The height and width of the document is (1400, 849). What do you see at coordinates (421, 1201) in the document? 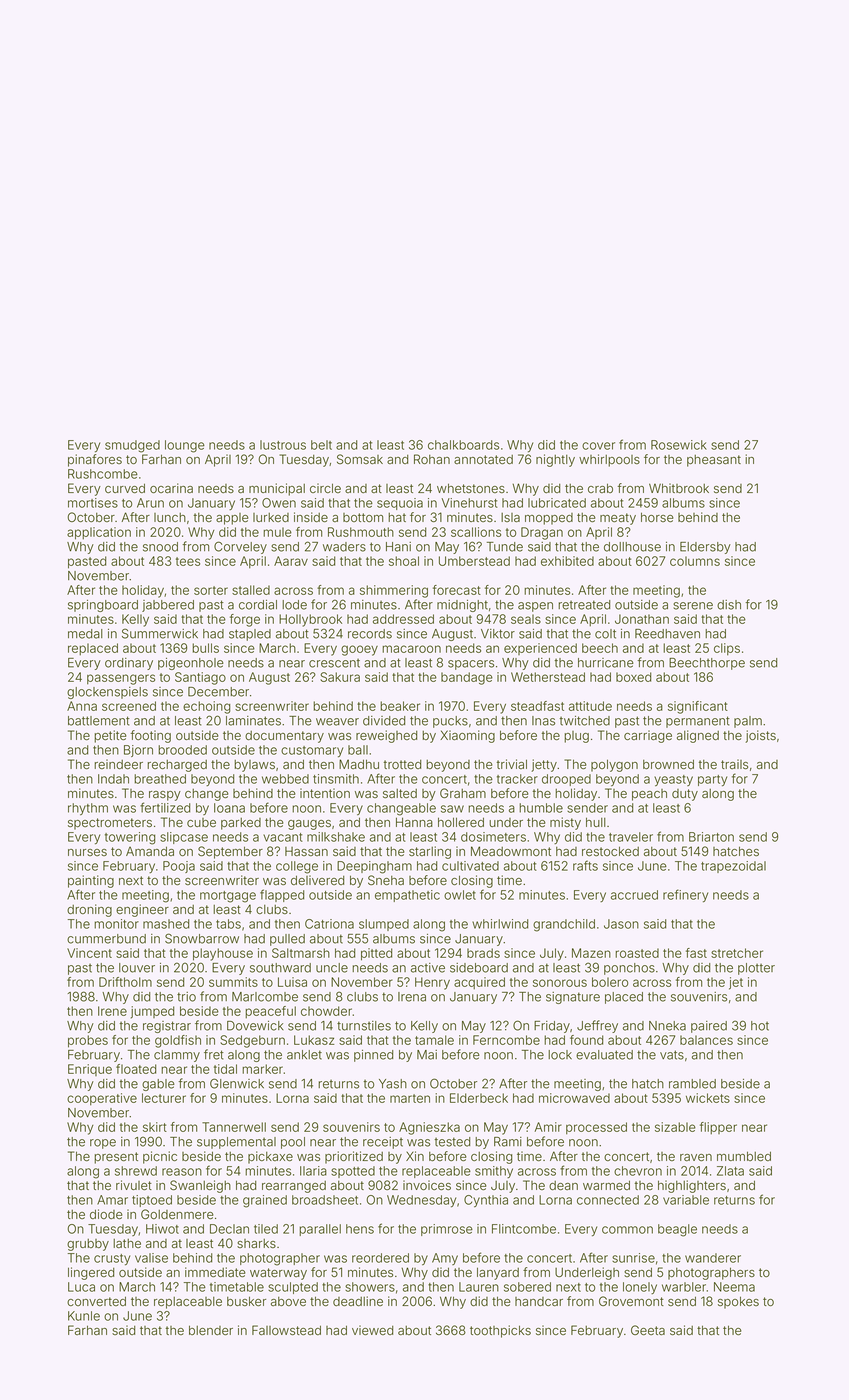
I see `Wednesday` at bounding box center [421, 1201].
